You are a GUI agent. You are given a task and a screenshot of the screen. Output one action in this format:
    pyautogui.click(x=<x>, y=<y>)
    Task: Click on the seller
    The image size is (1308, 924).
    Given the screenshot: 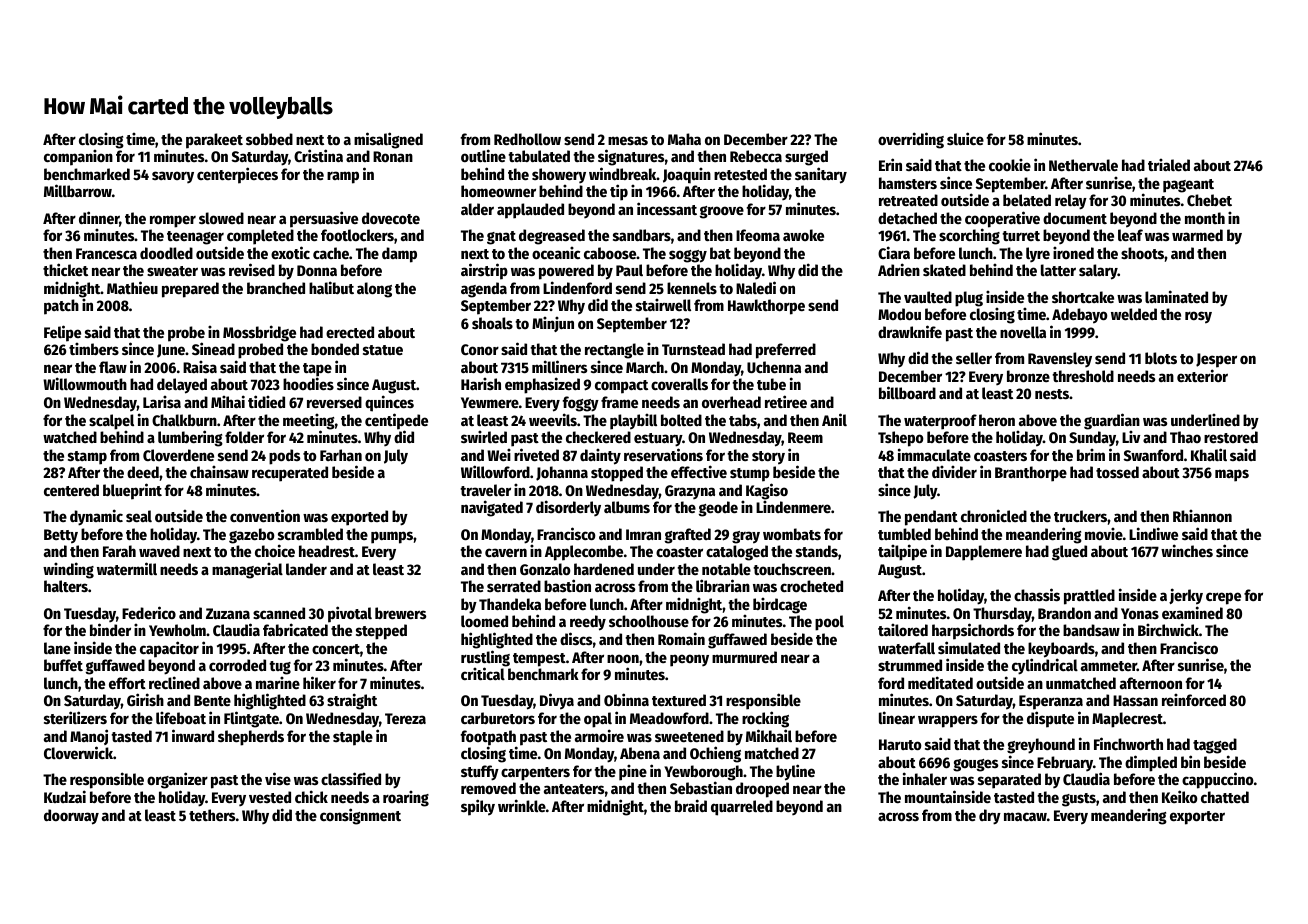 What is the action you would take?
    pyautogui.click(x=974, y=358)
